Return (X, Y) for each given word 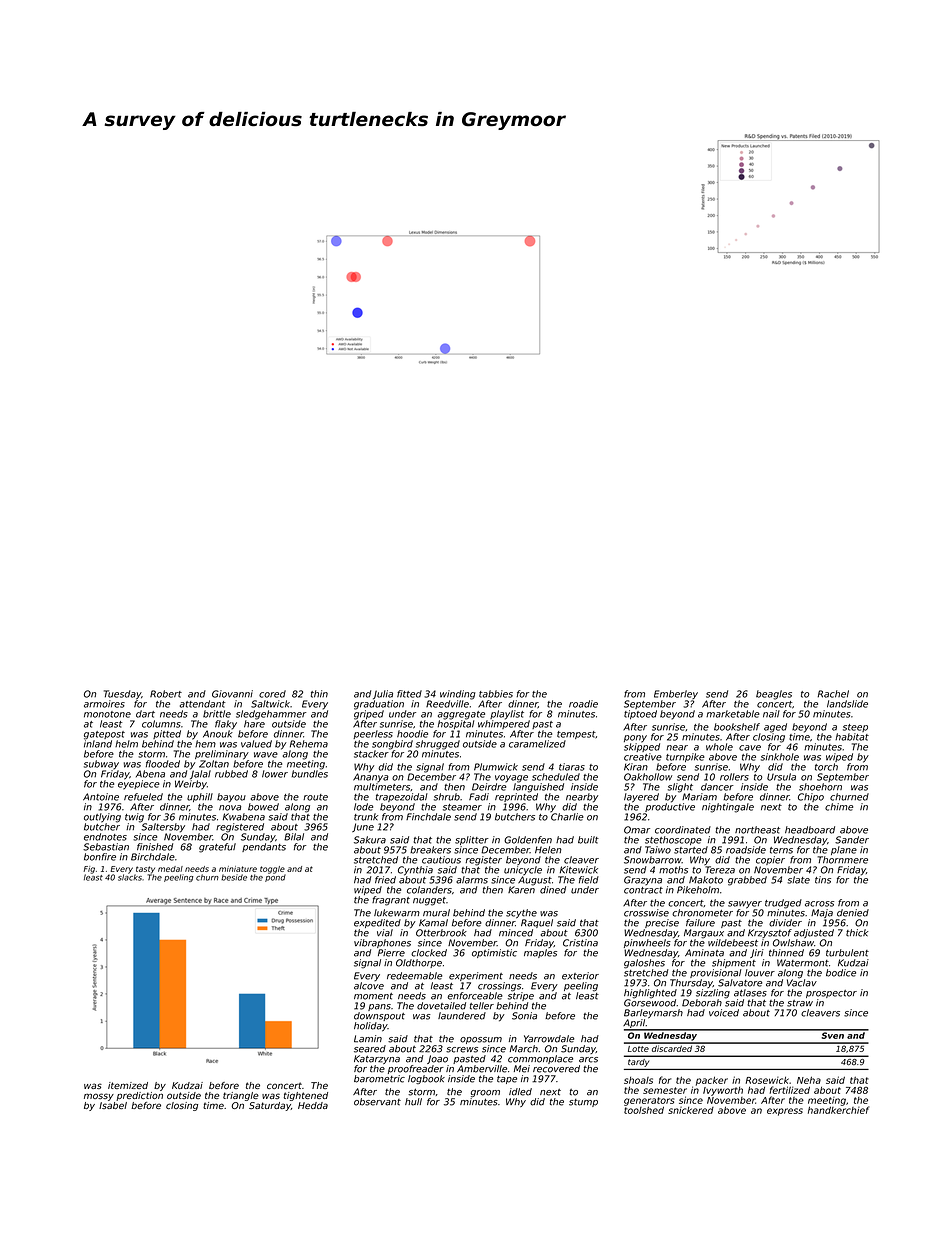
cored (272, 694)
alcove (369, 986)
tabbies (496, 694)
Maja (822, 913)
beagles (774, 695)
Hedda (313, 1105)
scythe (521, 914)
